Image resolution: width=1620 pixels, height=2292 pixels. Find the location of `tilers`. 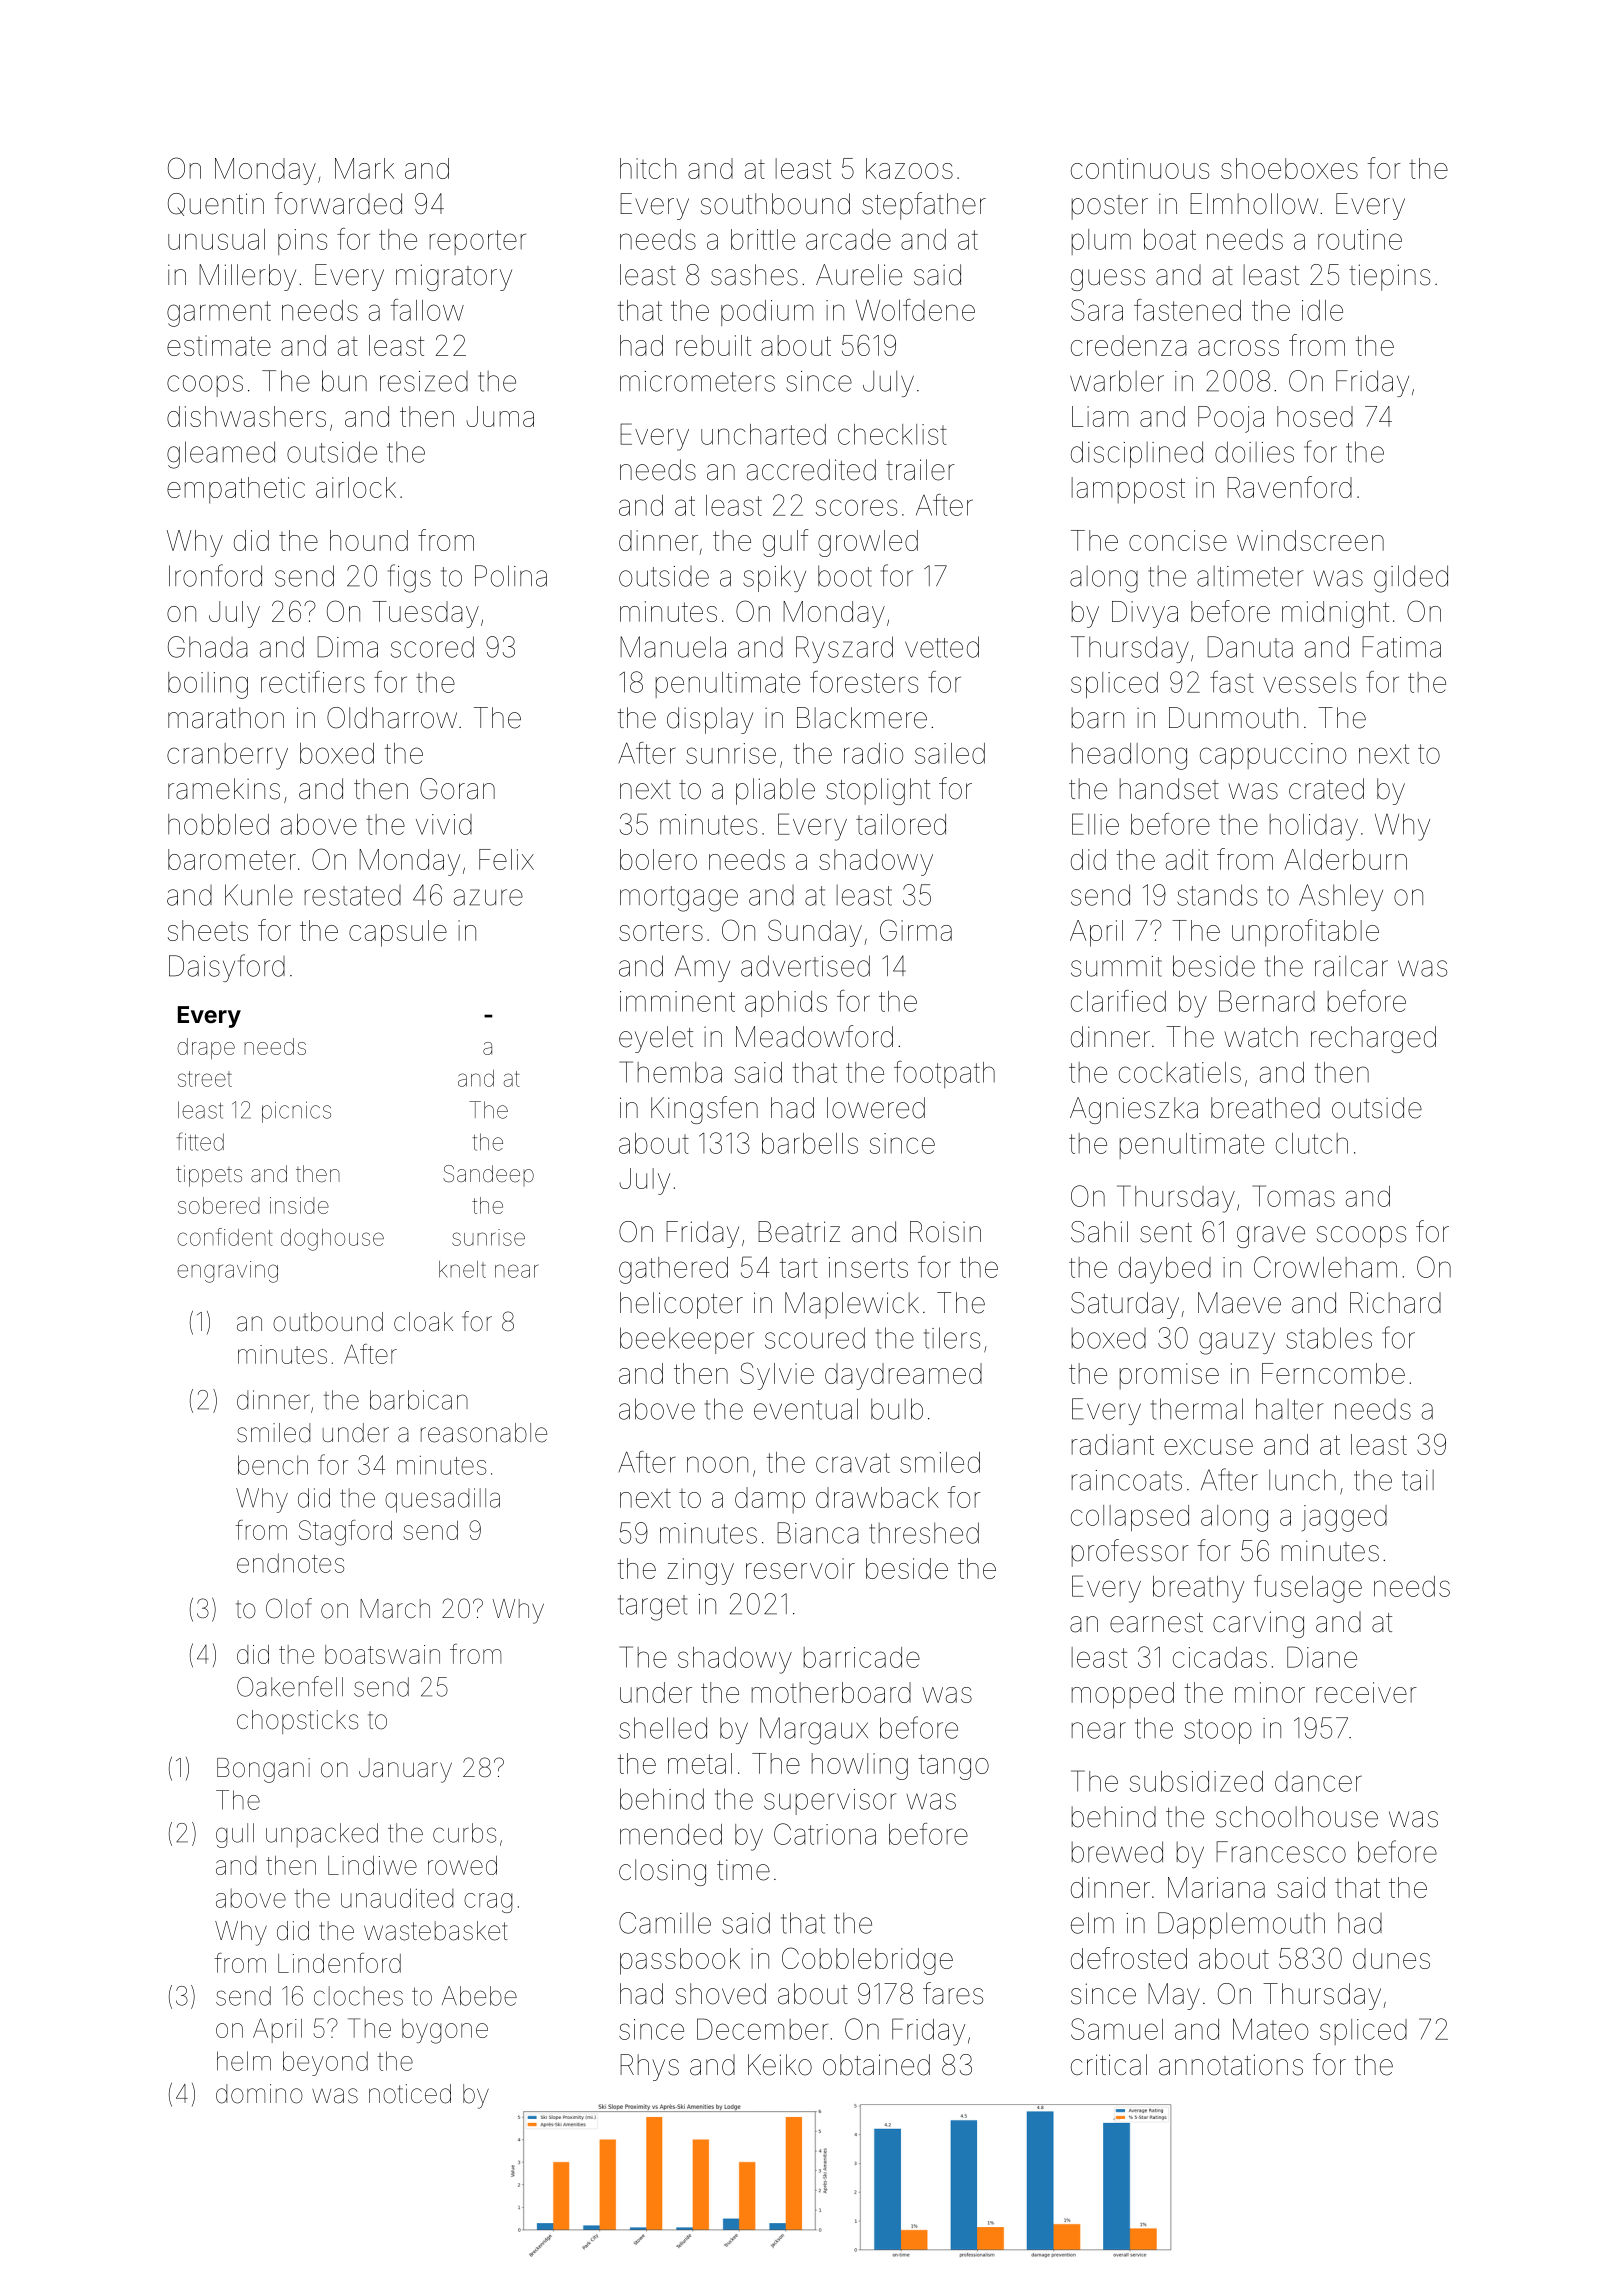

tilers is located at coordinates (952, 1338).
